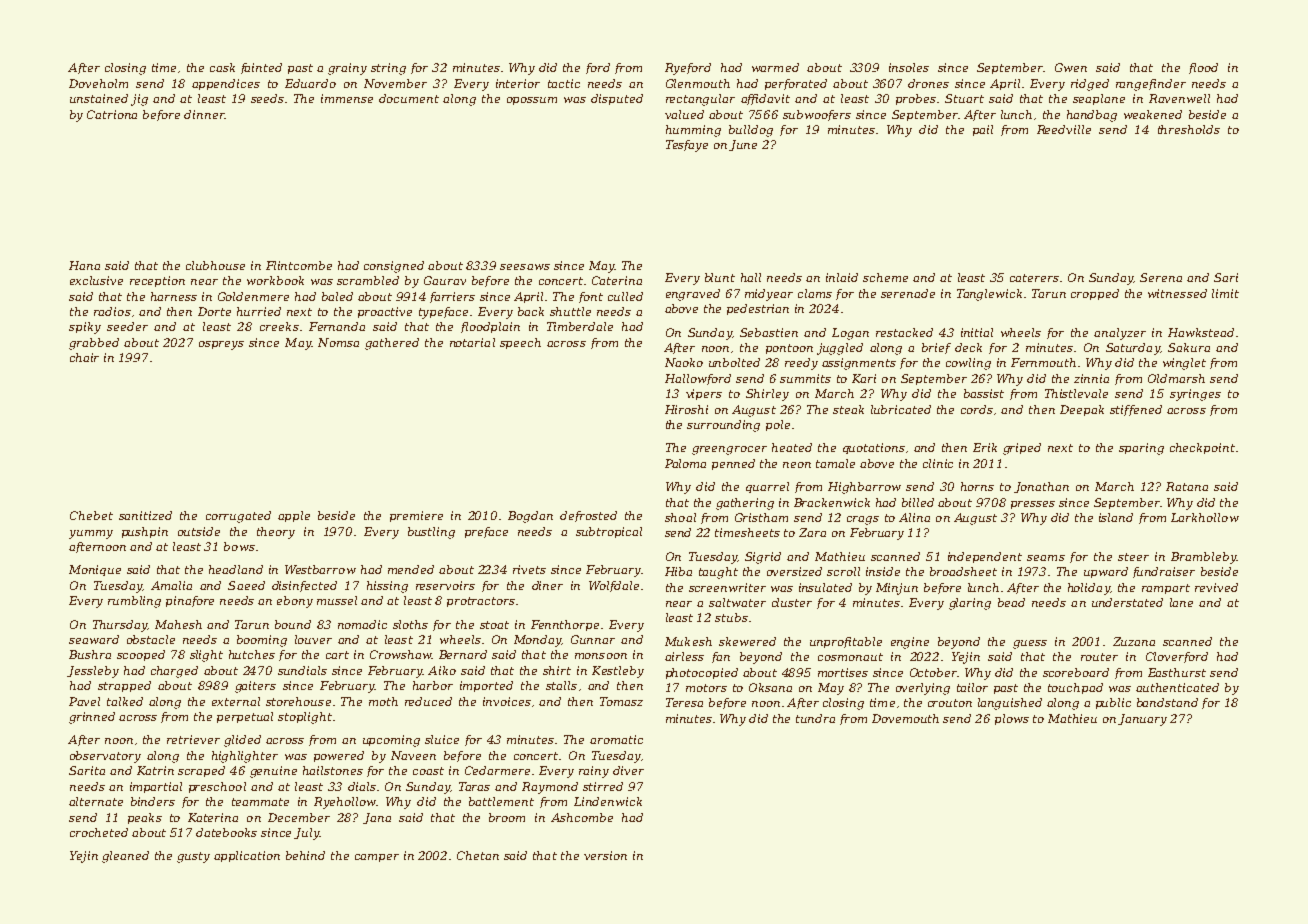  I want to click on behind, so click(305, 855).
